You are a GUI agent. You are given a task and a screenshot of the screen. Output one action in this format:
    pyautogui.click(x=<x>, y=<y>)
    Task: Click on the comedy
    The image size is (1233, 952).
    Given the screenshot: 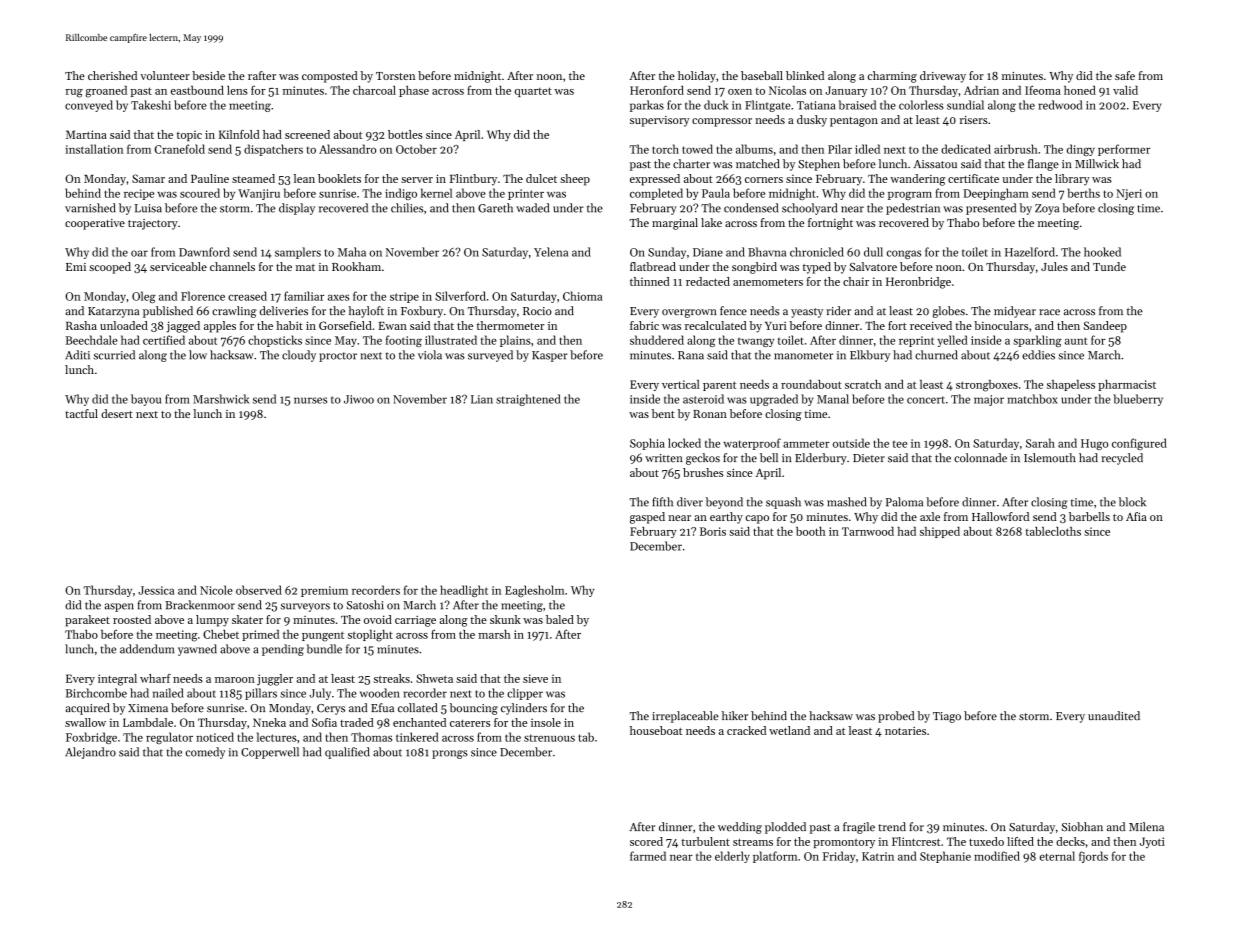 What is the action you would take?
    pyautogui.click(x=205, y=753)
